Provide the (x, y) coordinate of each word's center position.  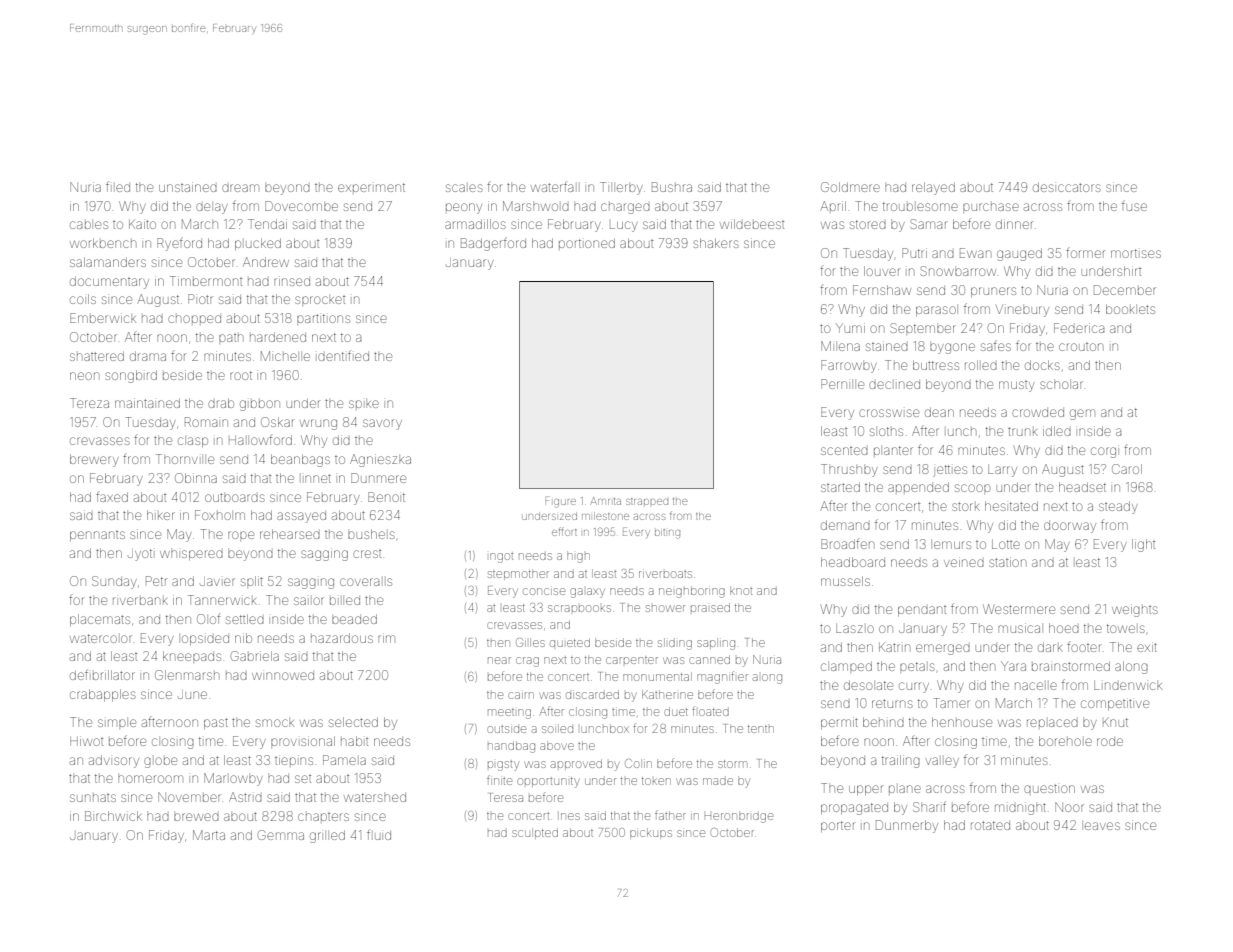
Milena (840, 346)
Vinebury (1022, 311)
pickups (651, 832)
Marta (209, 835)
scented (844, 451)
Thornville (185, 459)
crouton (1081, 347)
